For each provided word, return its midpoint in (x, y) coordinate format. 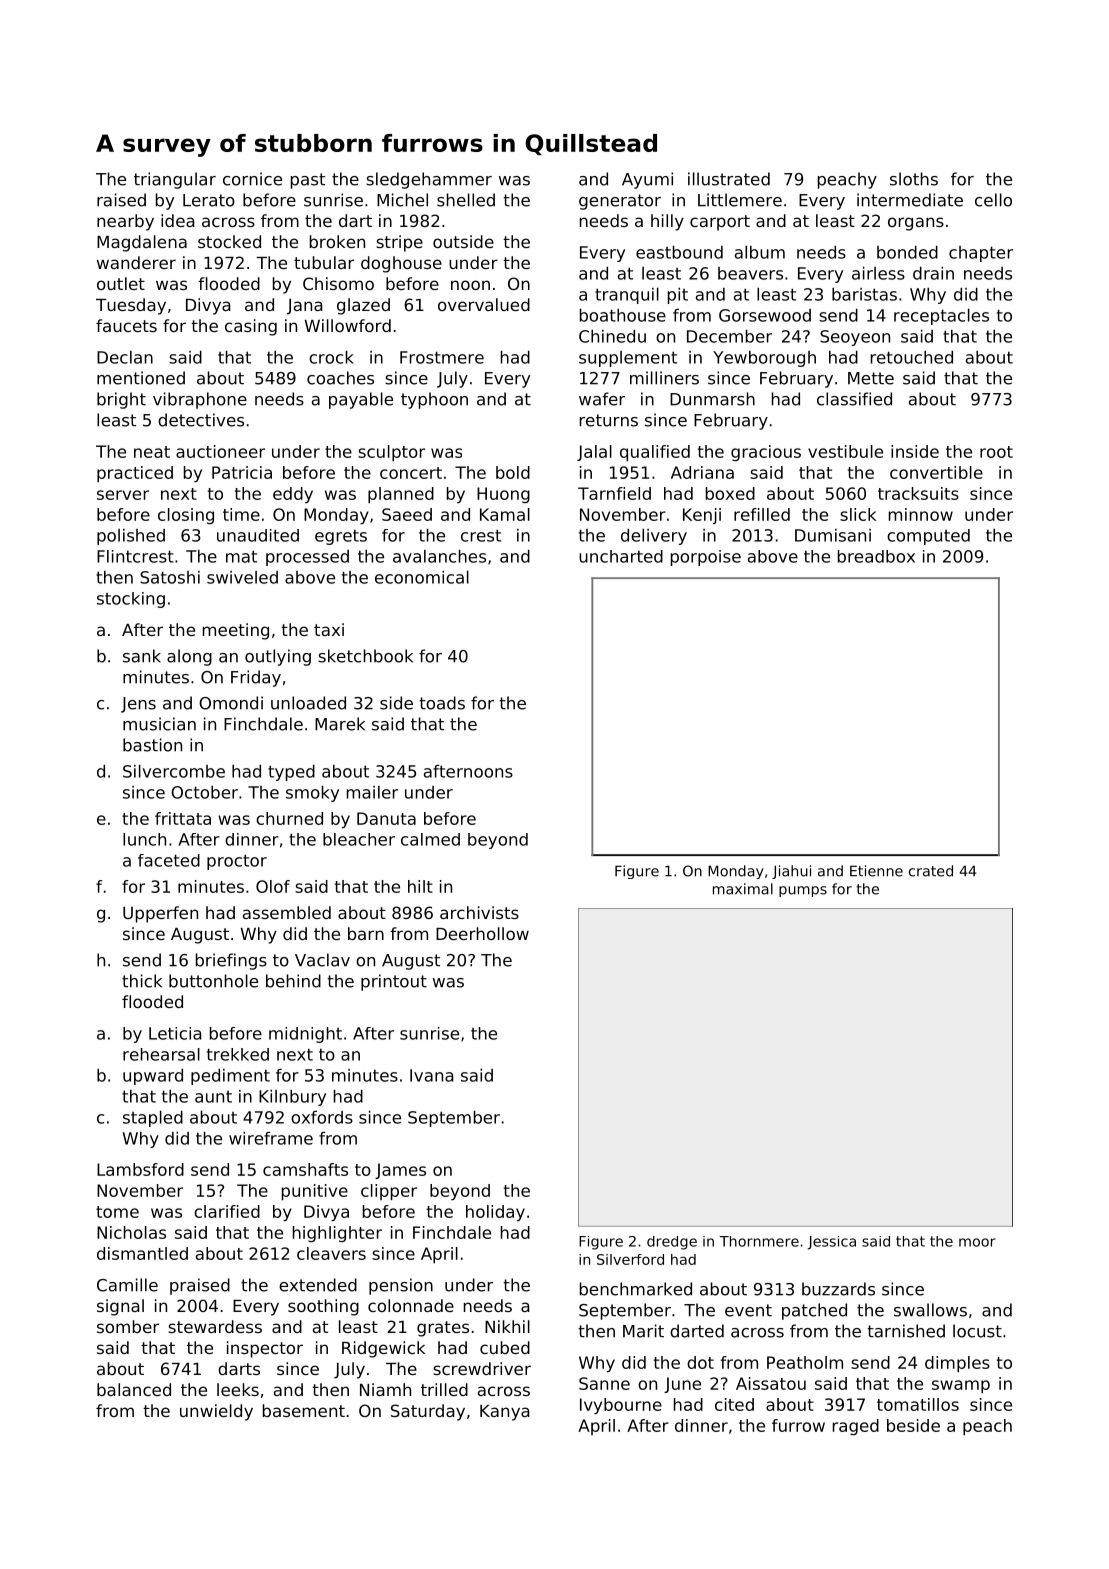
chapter (981, 254)
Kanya (505, 1413)
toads (442, 703)
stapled (153, 1119)
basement (304, 1410)
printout (394, 982)
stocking (131, 600)
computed (928, 537)
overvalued (484, 304)
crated (931, 871)
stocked (229, 241)
